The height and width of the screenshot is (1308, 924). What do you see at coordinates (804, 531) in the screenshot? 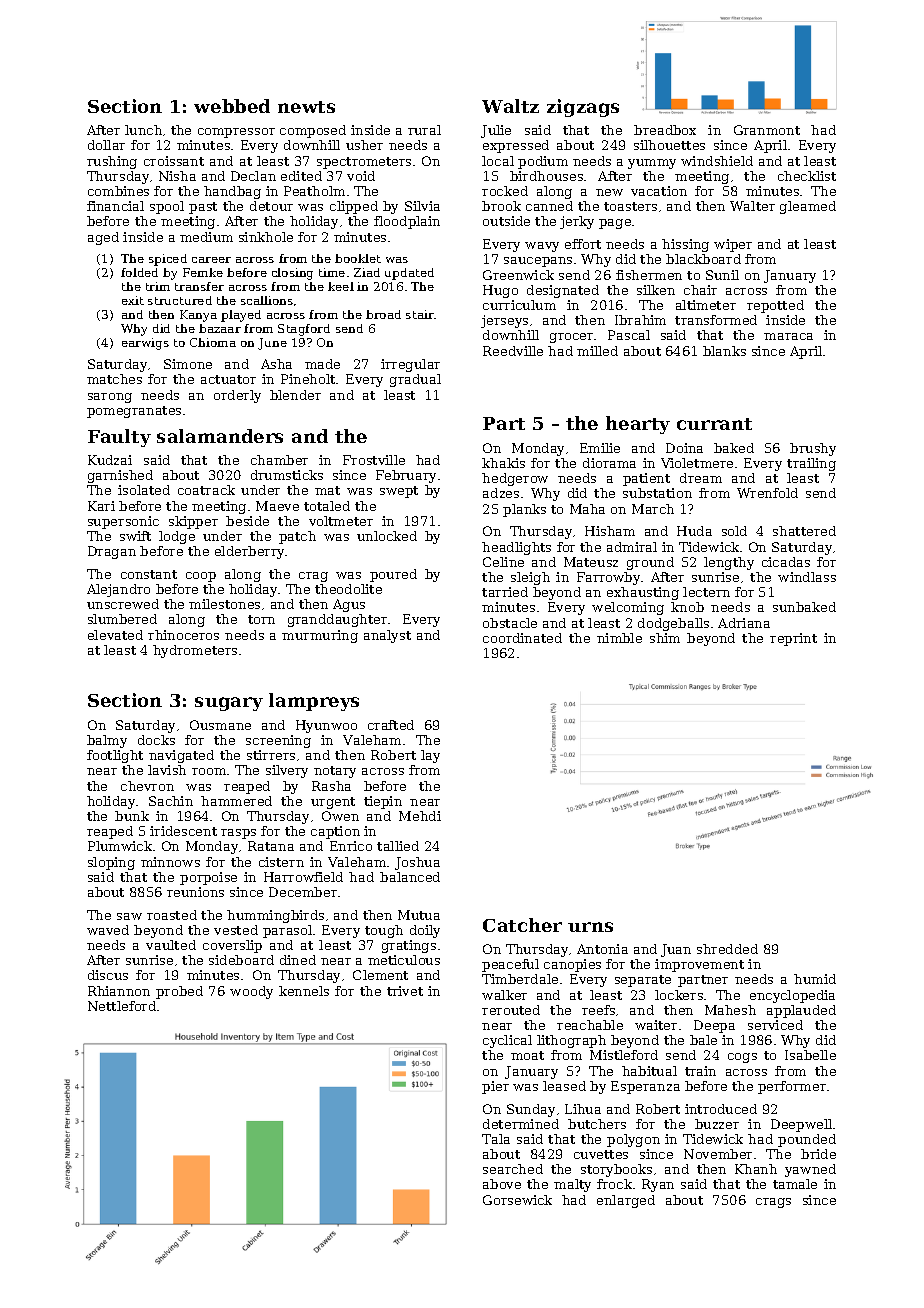
I see `shattered` at bounding box center [804, 531].
